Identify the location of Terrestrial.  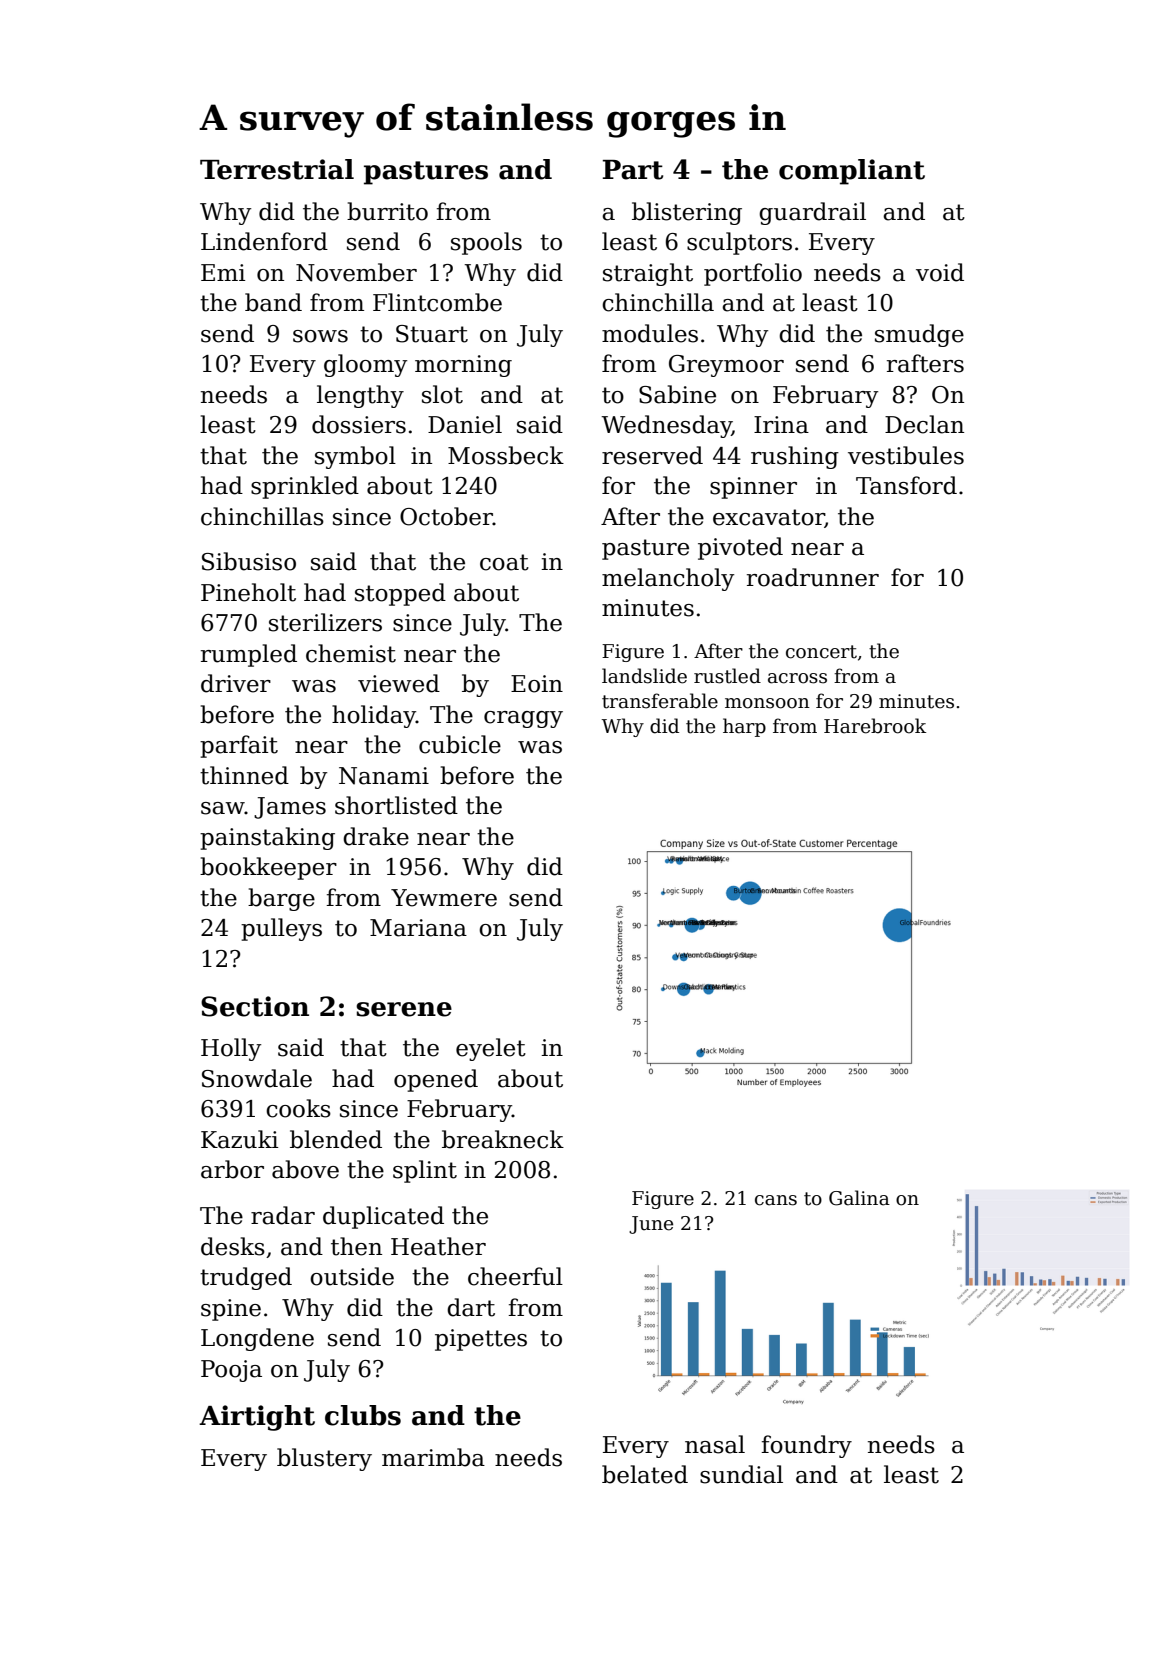
(277, 169).
